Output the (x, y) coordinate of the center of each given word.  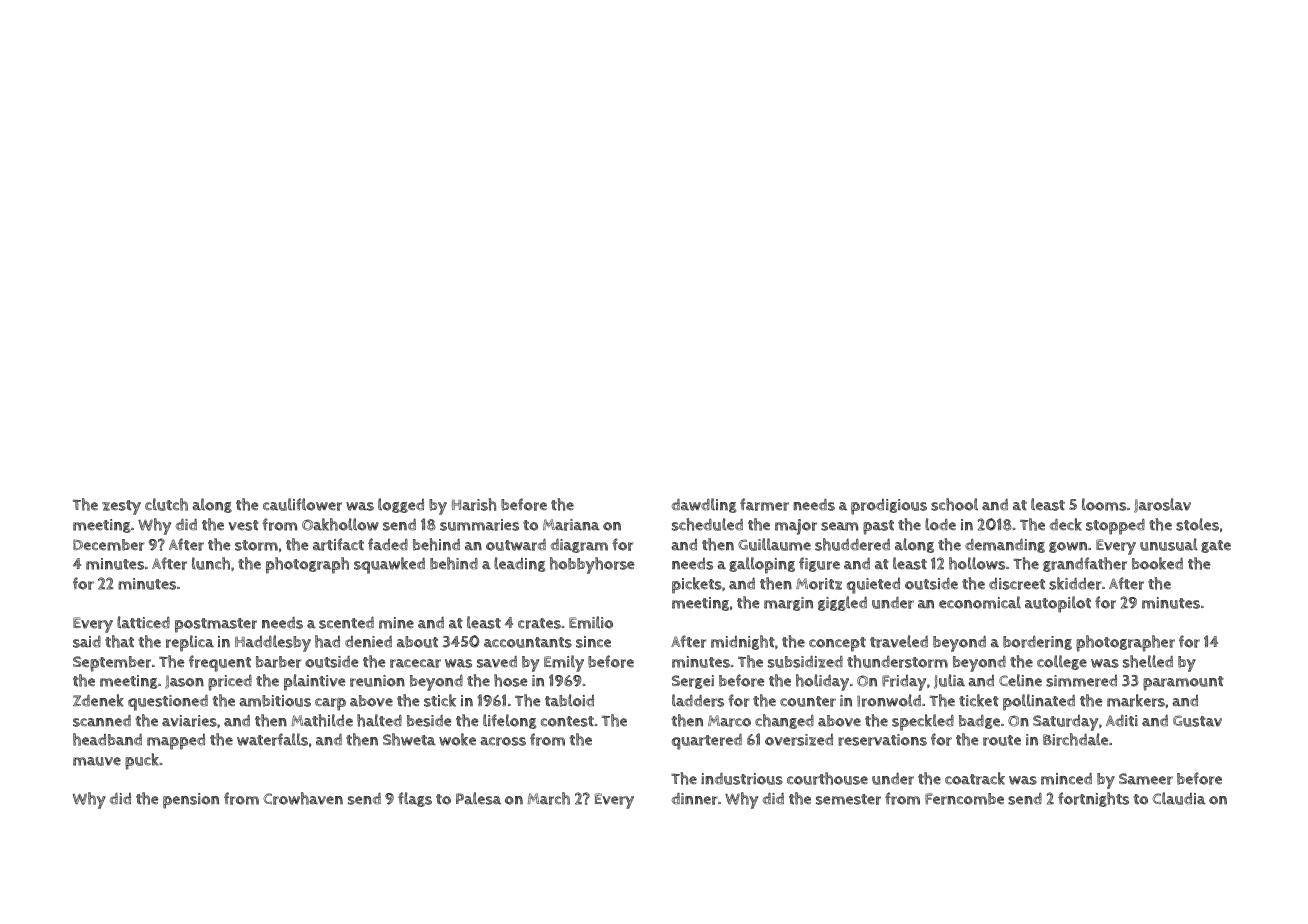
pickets (697, 585)
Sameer (1146, 779)
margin (788, 604)
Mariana (571, 525)
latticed (143, 622)
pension (191, 801)
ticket (979, 700)
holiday (822, 682)
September (112, 664)
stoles (1197, 524)
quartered (707, 742)
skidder (1075, 583)
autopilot (1058, 604)
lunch (211, 563)
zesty (121, 507)
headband (107, 739)
